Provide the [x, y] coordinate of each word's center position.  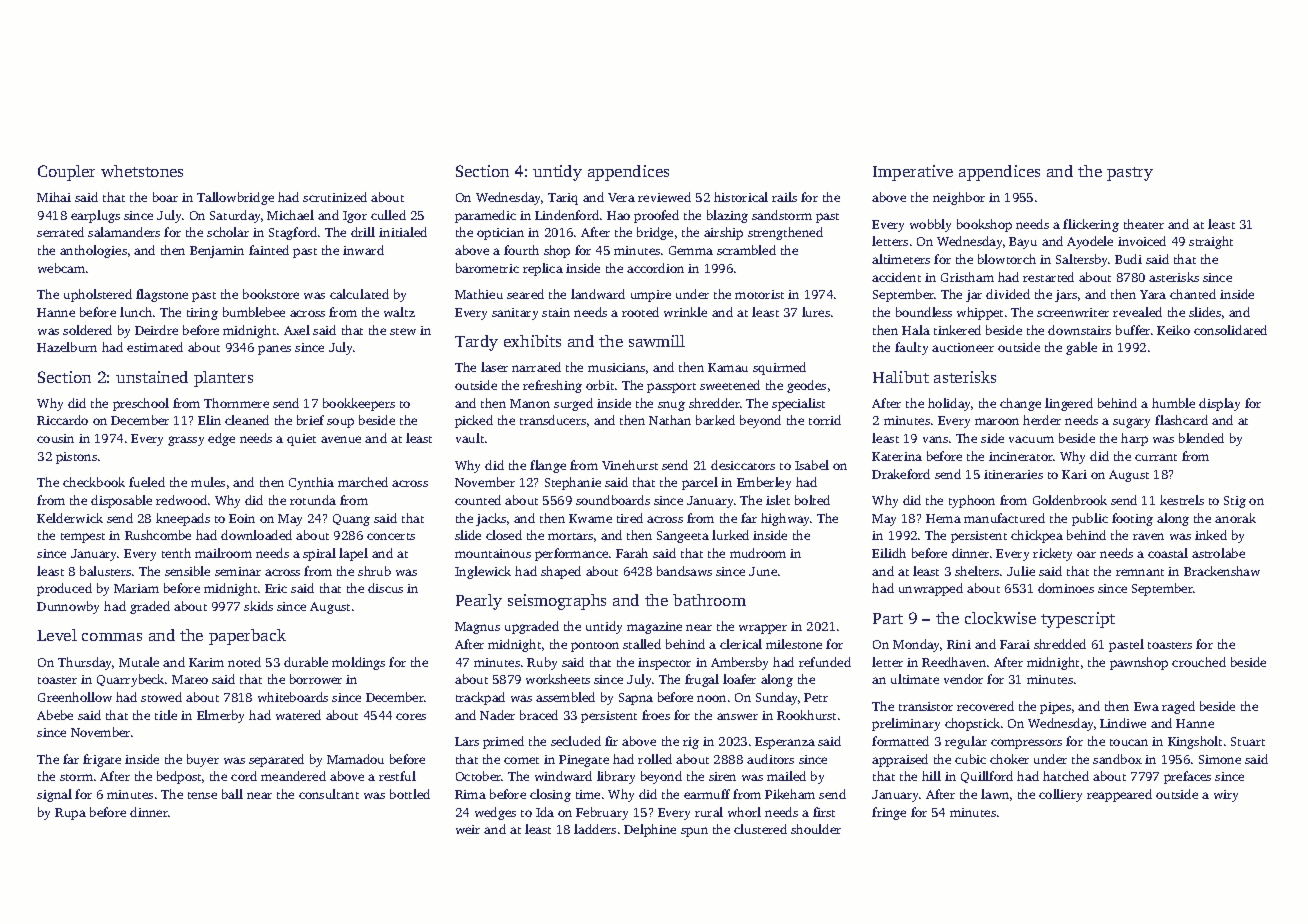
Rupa [70, 814]
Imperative [913, 173]
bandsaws [684, 571]
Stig [1235, 502]
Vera [621, 197]
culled [388, 215]
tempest [83, 538]
